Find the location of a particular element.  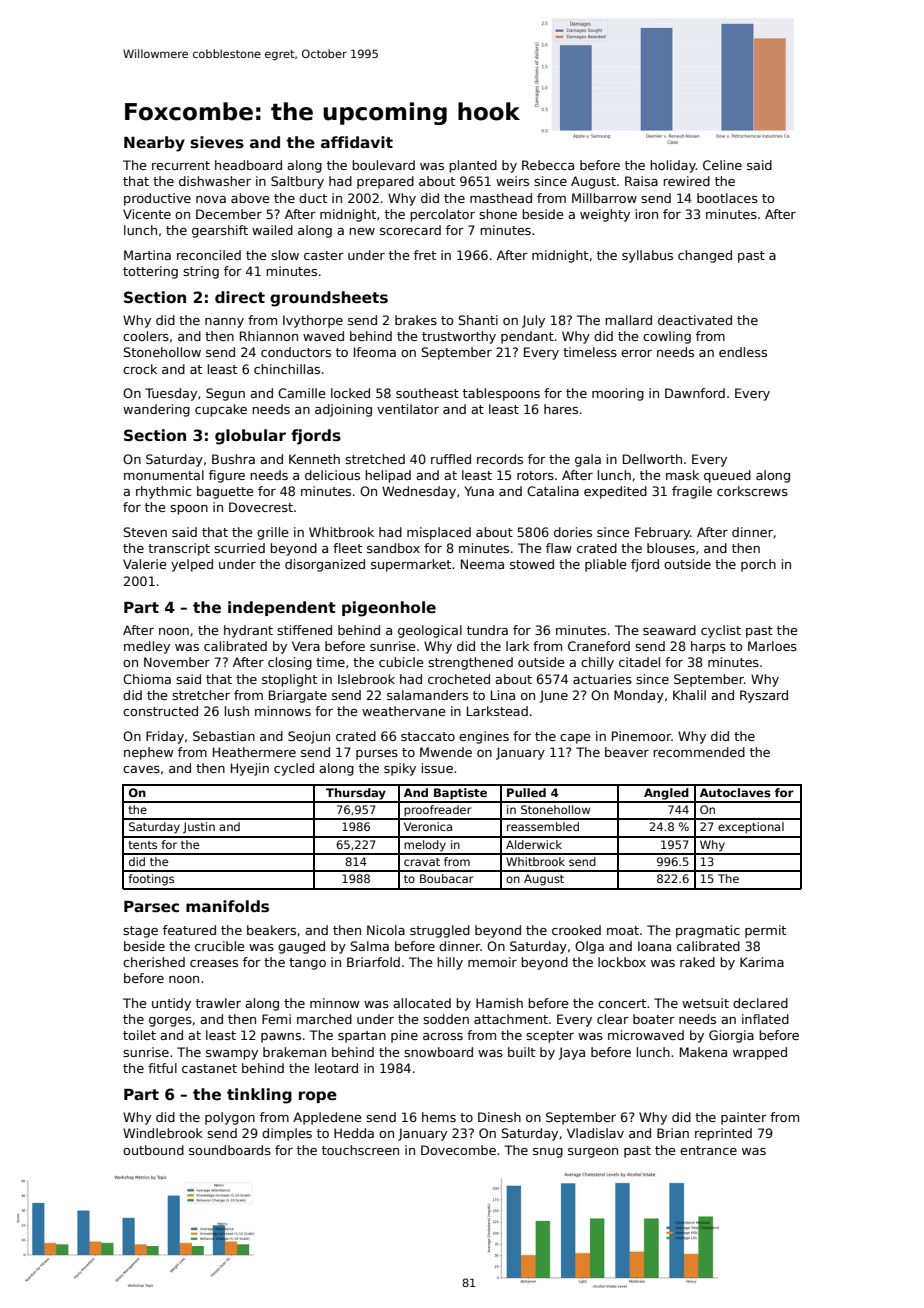

Nicola is located at coordinates (386, 930).
